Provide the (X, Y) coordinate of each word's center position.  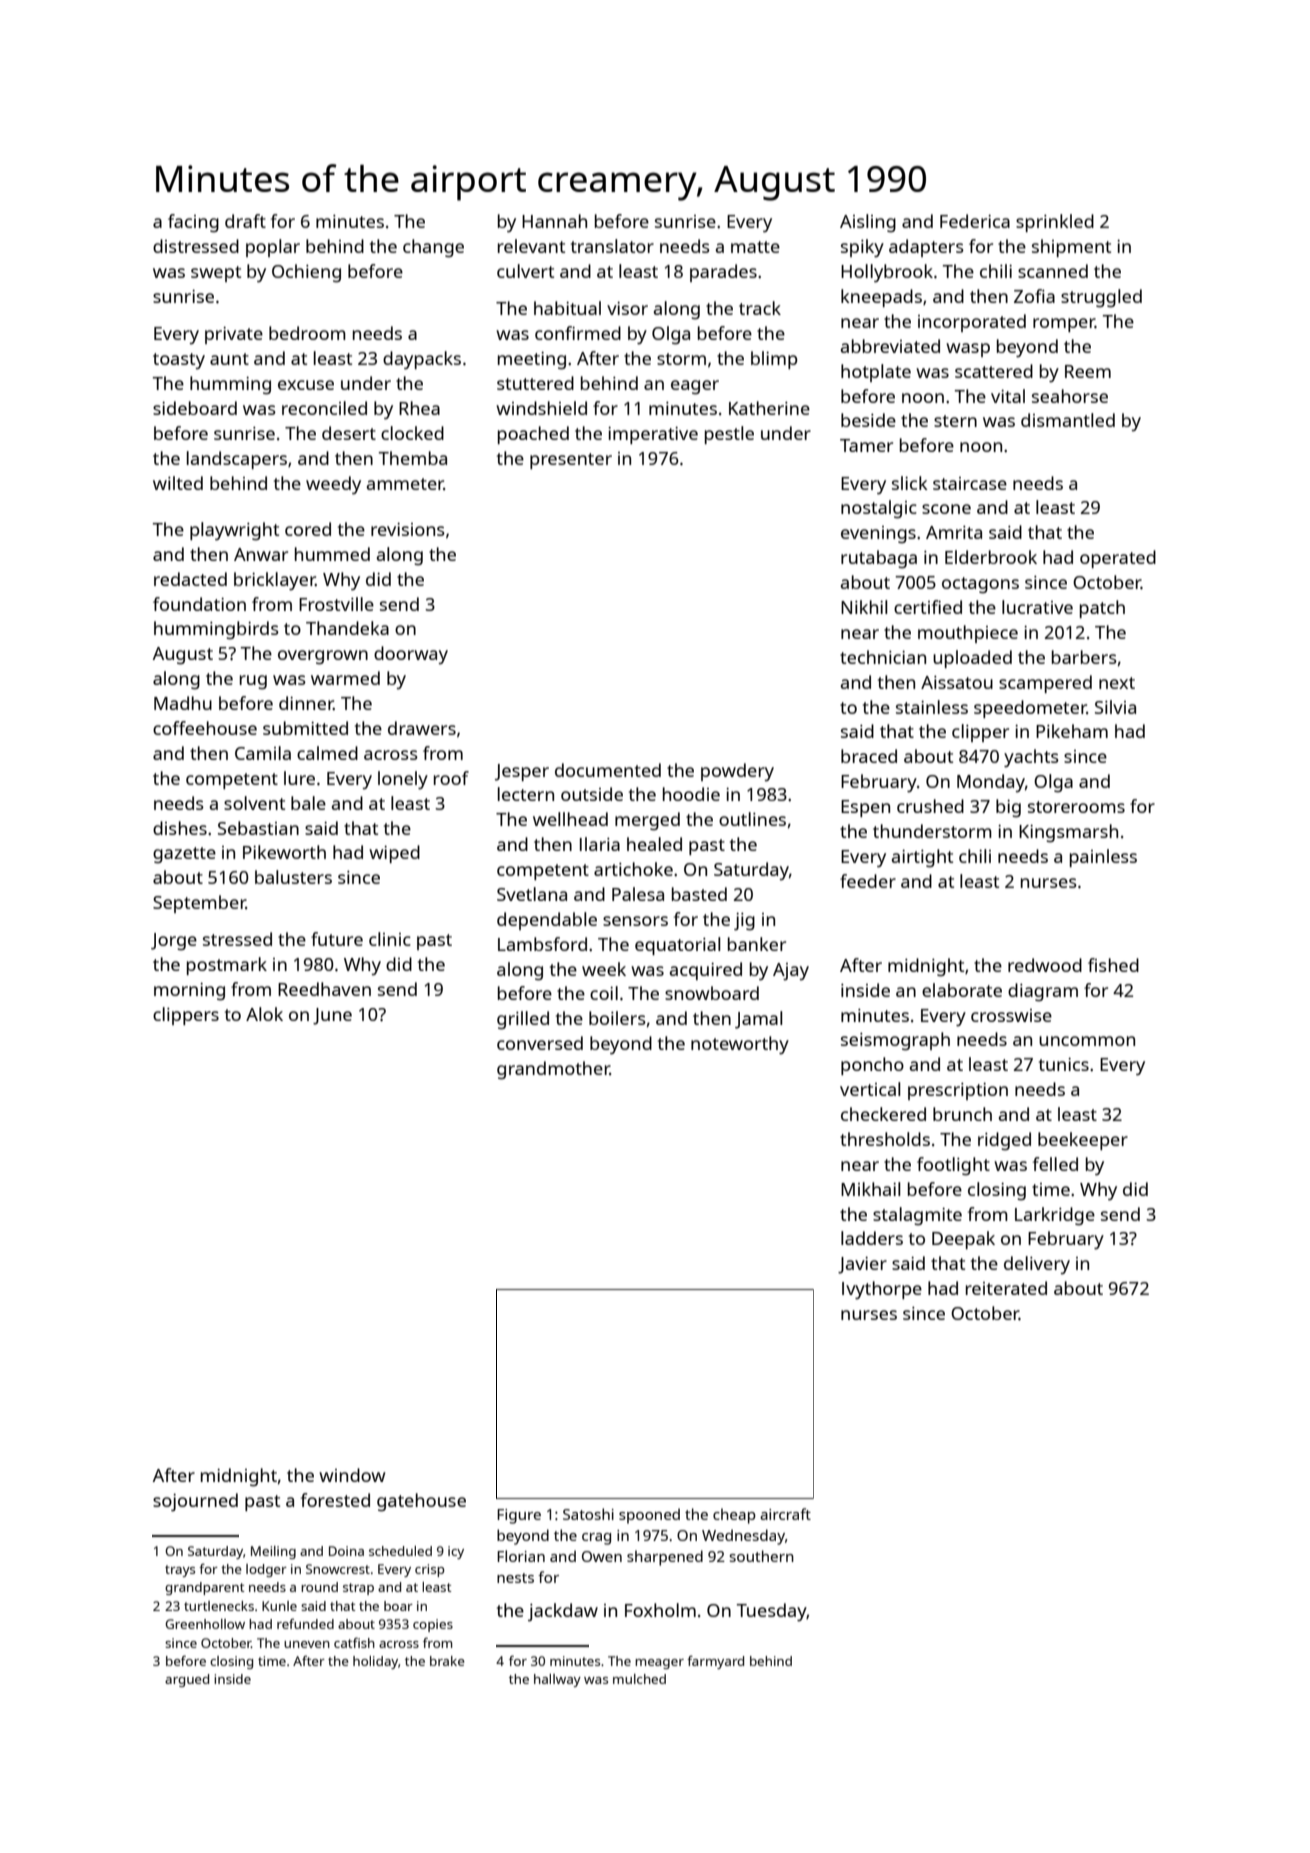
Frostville (336, 604)
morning (189, 992)
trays (180, 1571)
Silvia (1115, 707)
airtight (922, 858)
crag (596, 1539)
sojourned (195, 1502)
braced (869, 756)
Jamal (758, 1020)
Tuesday (772, 1612)
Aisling (868, 223)
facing (193, 223)
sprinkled (1055, 223)
